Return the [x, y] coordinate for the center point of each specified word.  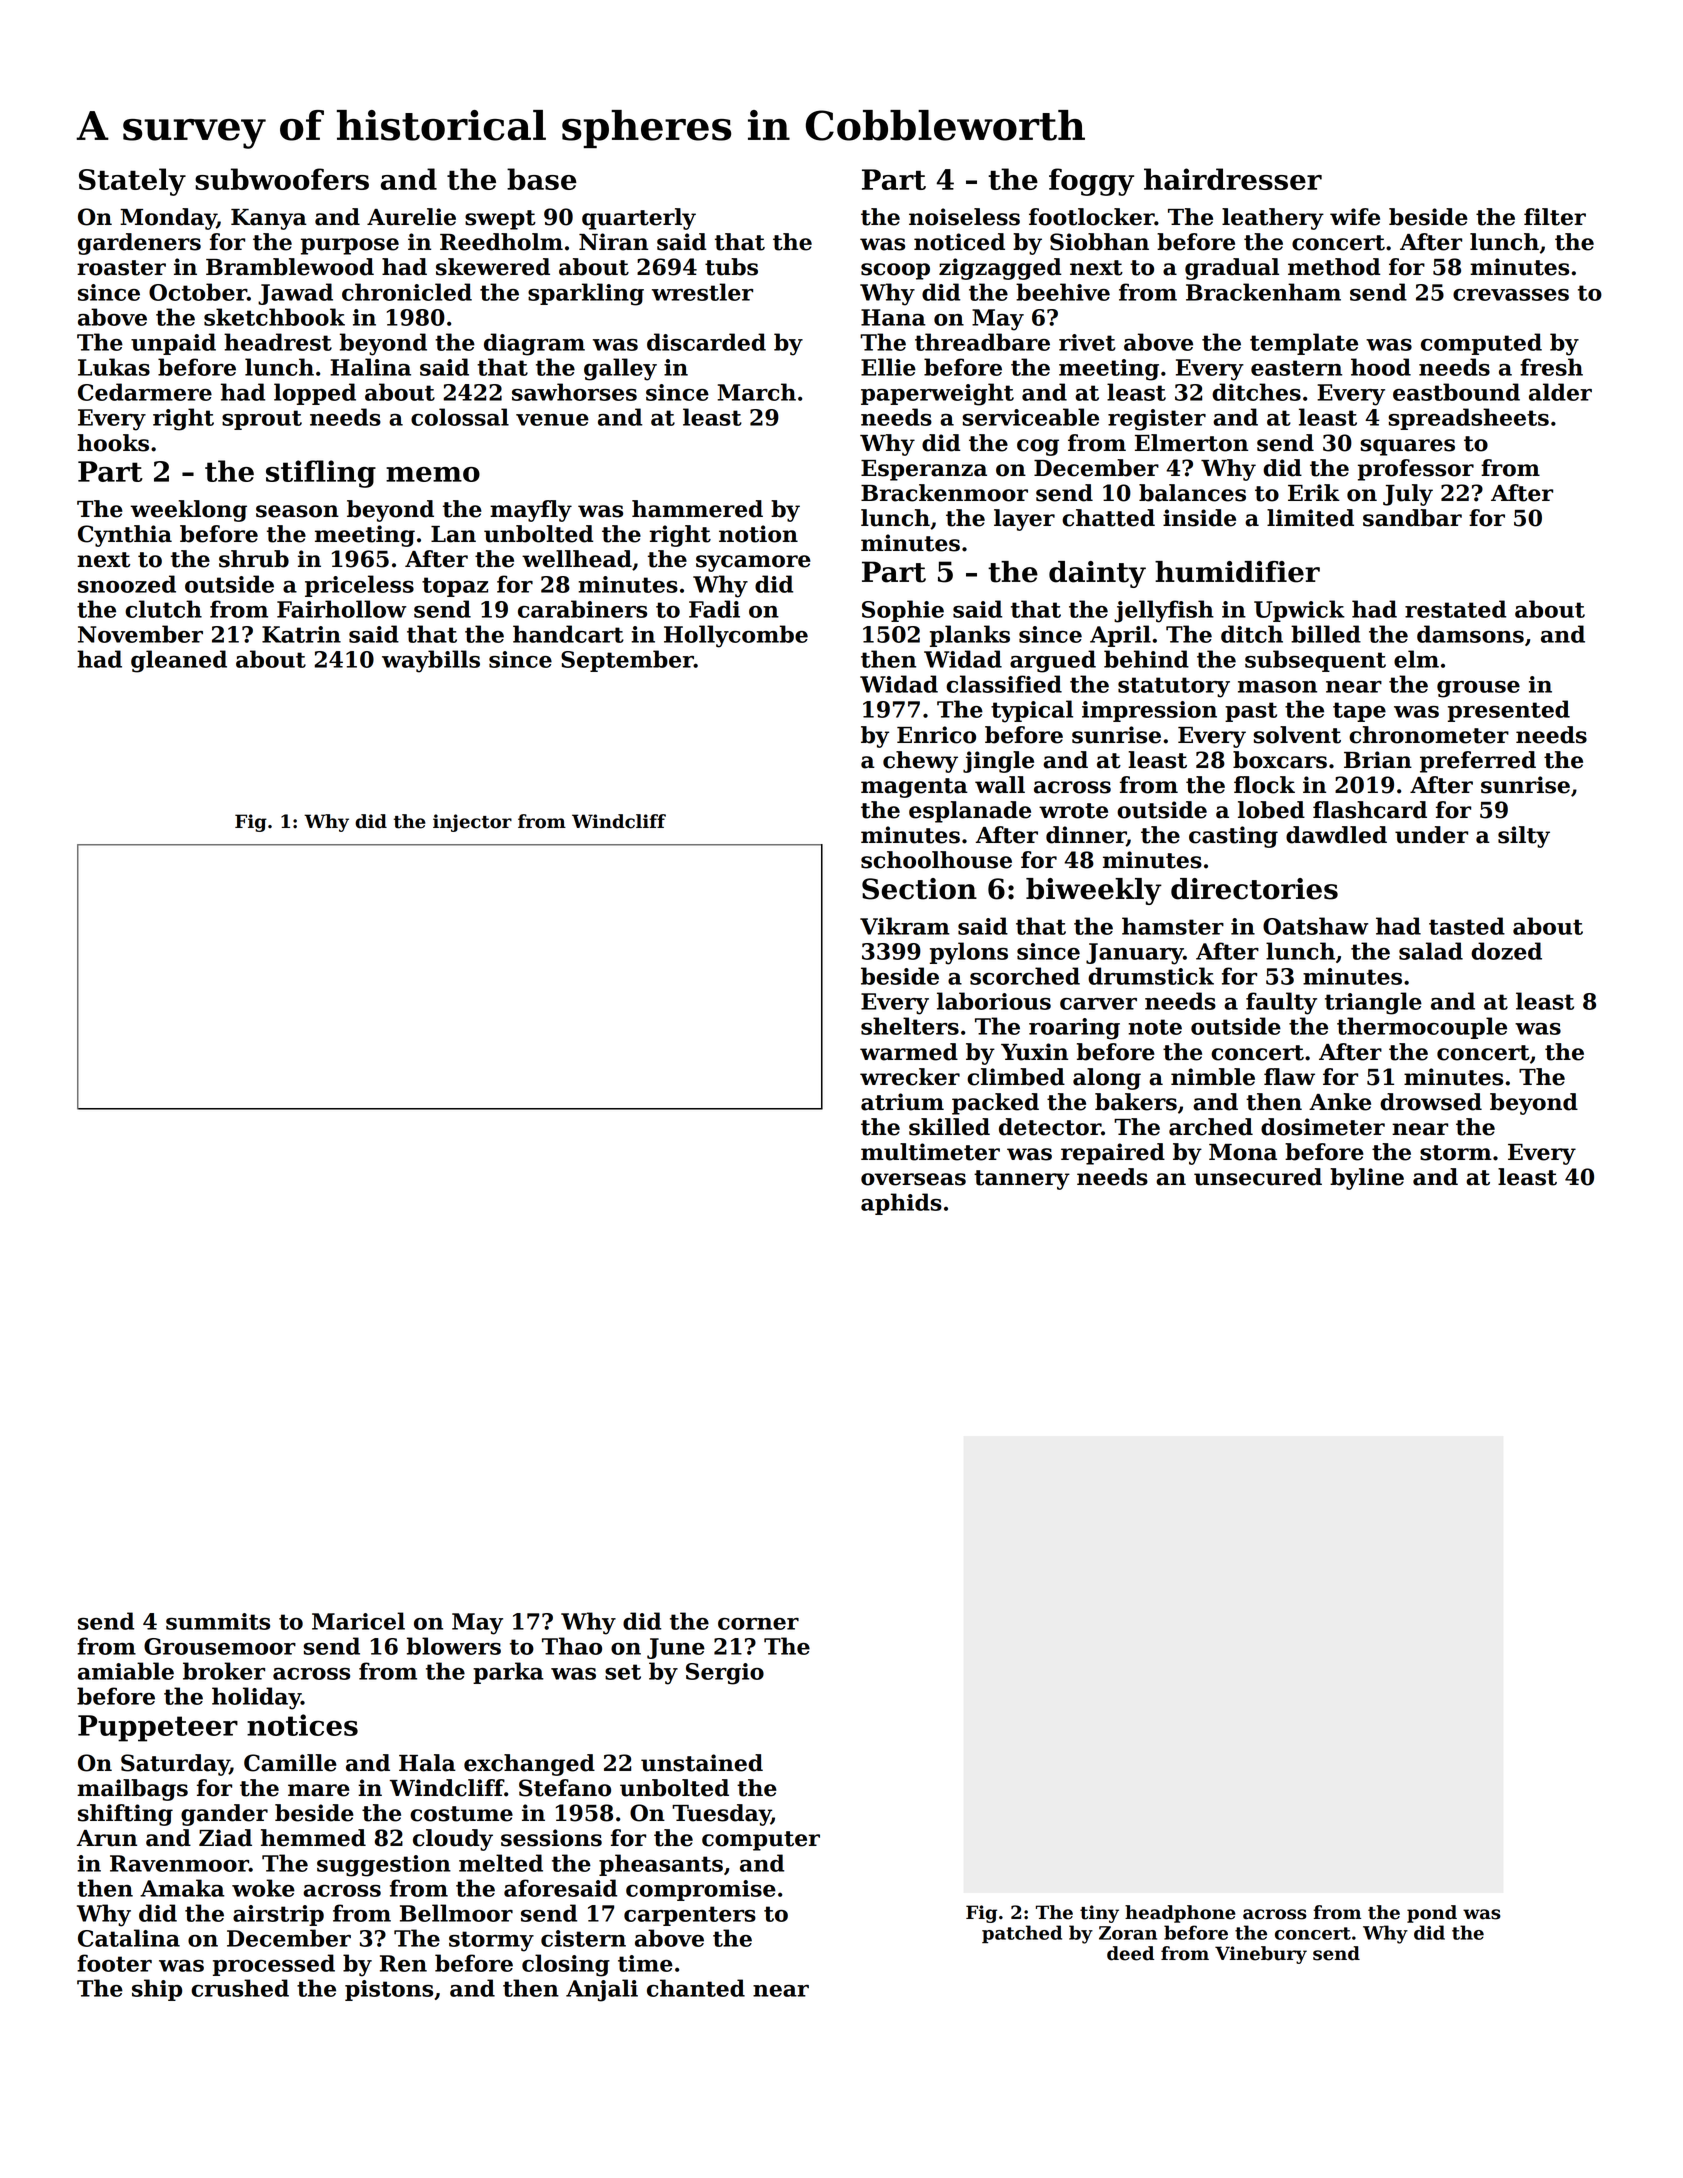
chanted [696, 1988]
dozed [1506, 951]
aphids [901, 1204]
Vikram [905, 926]
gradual [1232, 269]
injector [472, 823]
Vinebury [1261, 1955]
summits [218, 1621]
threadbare [982, 342]
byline [1367, 1179]
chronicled [407, 292]
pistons [389, 1990]
